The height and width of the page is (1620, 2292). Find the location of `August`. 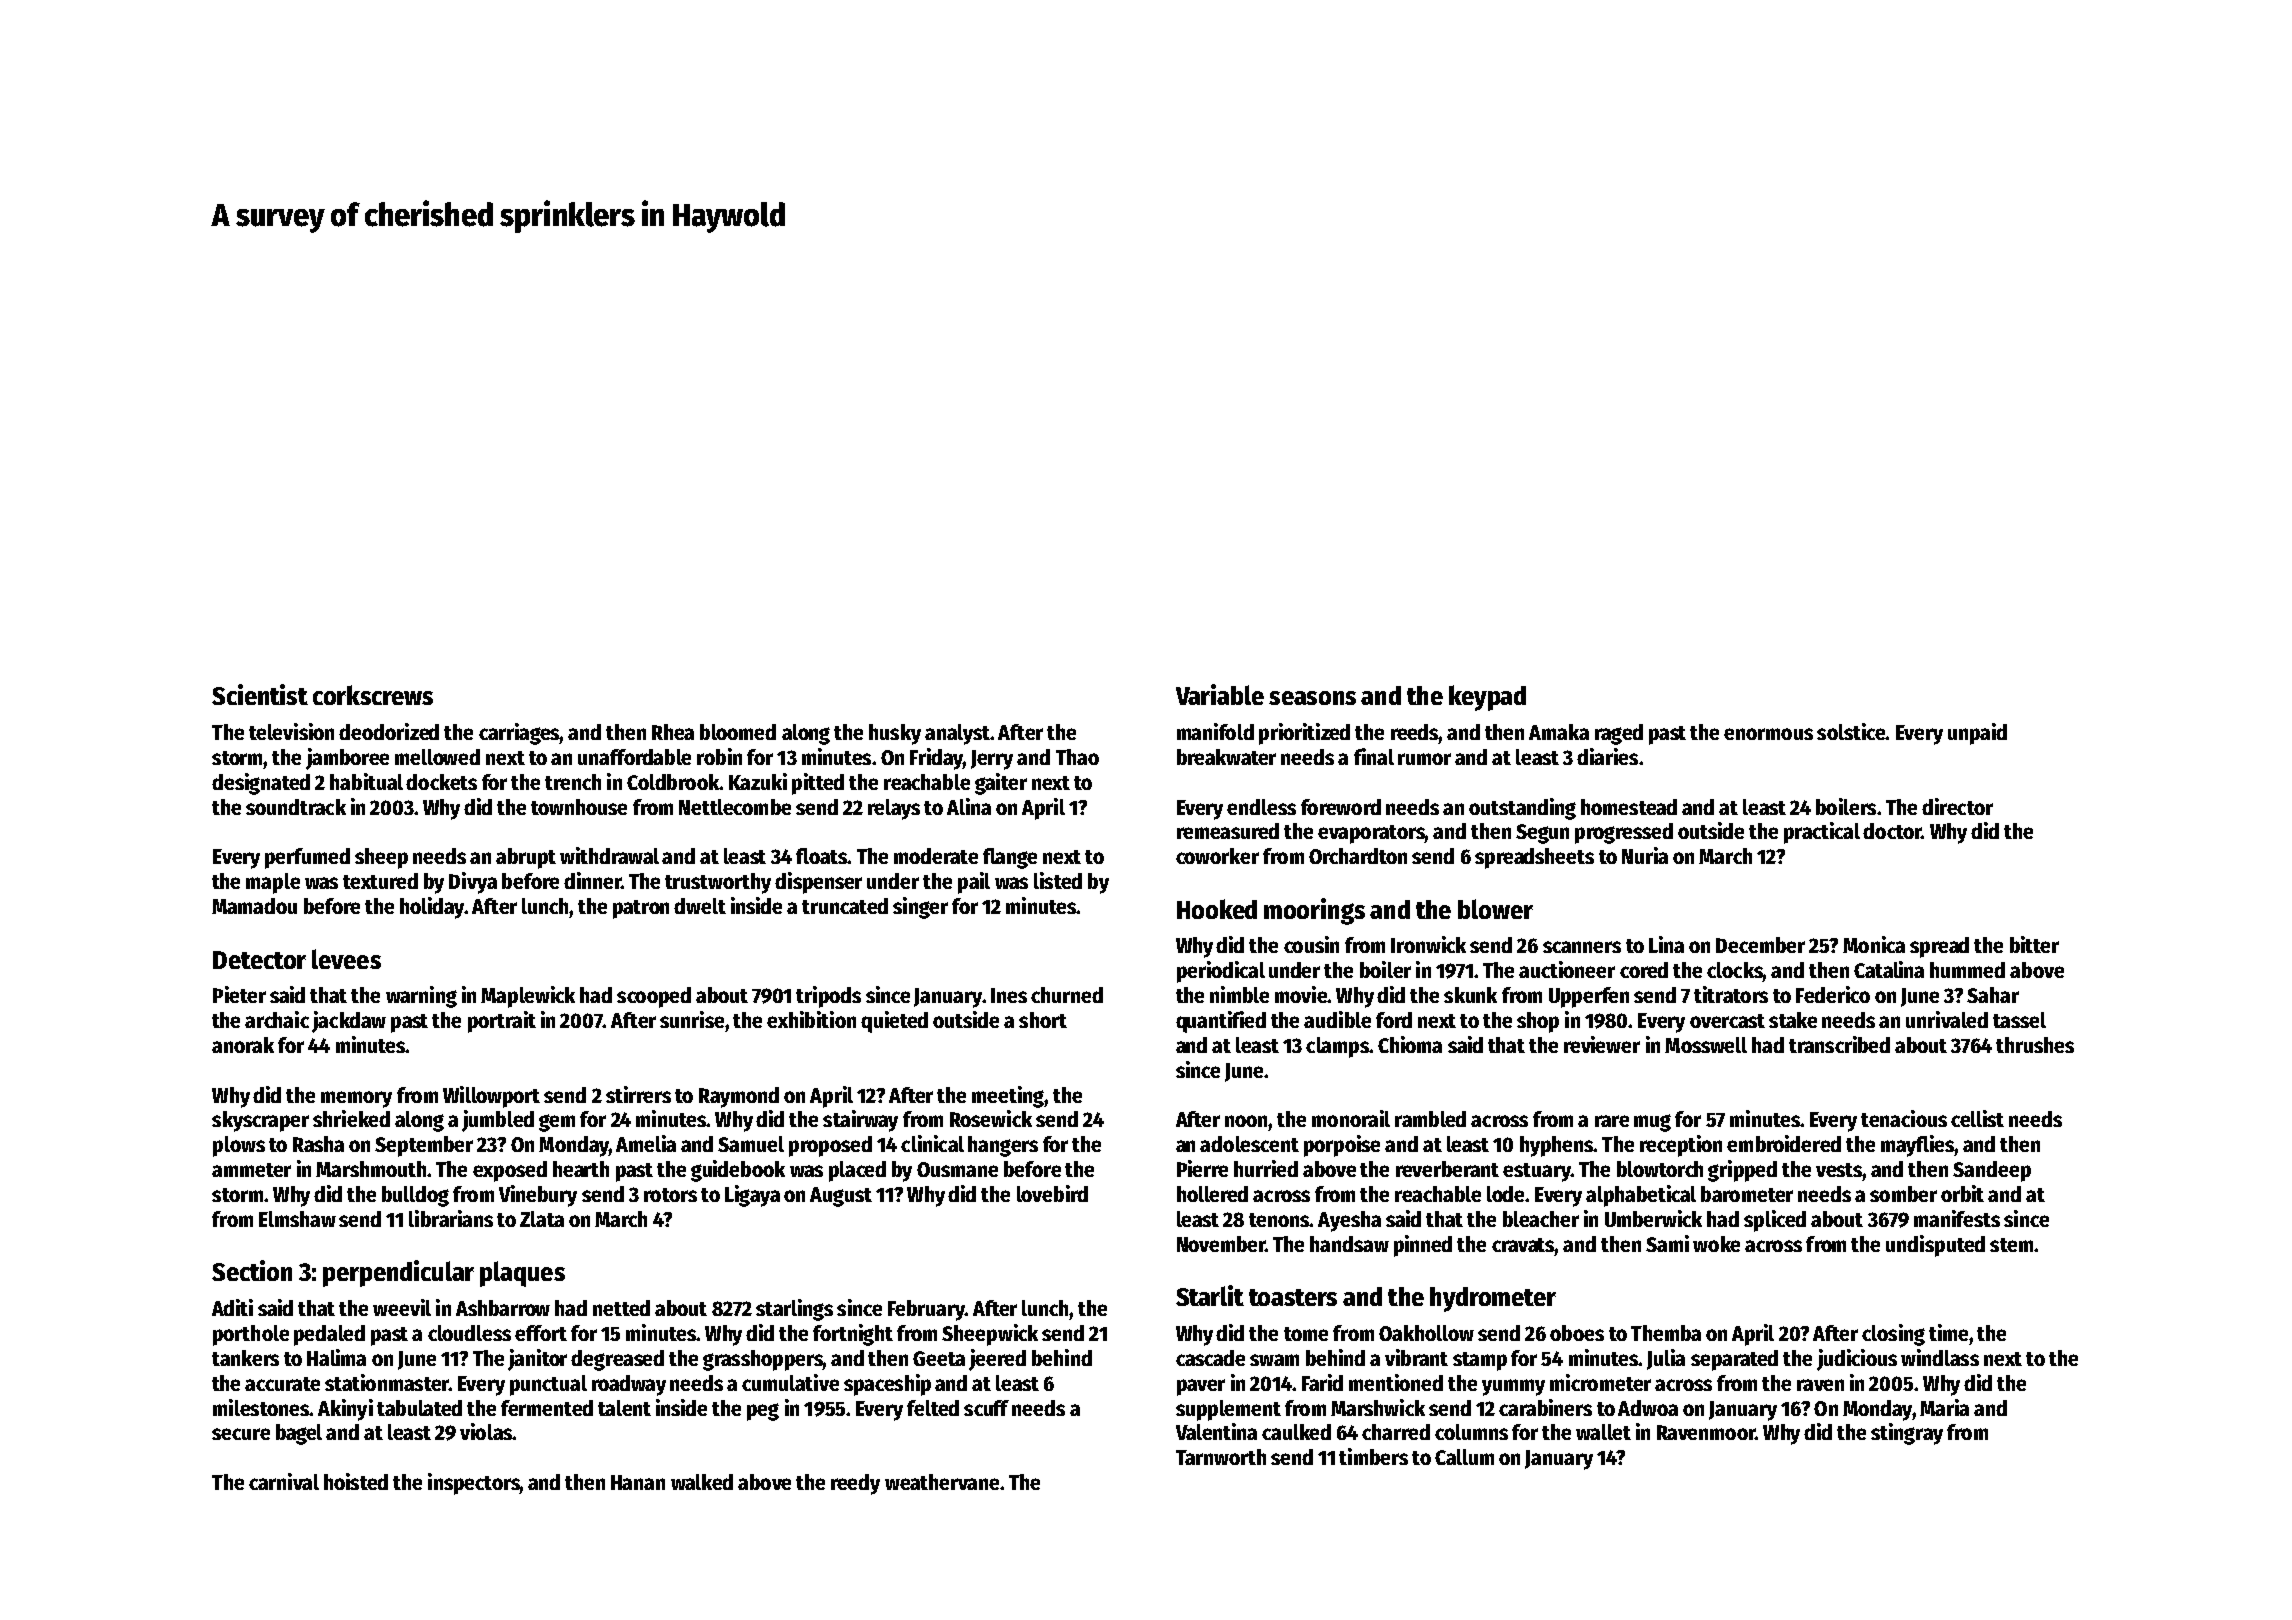

August is located at coordinates (841, 1197).
